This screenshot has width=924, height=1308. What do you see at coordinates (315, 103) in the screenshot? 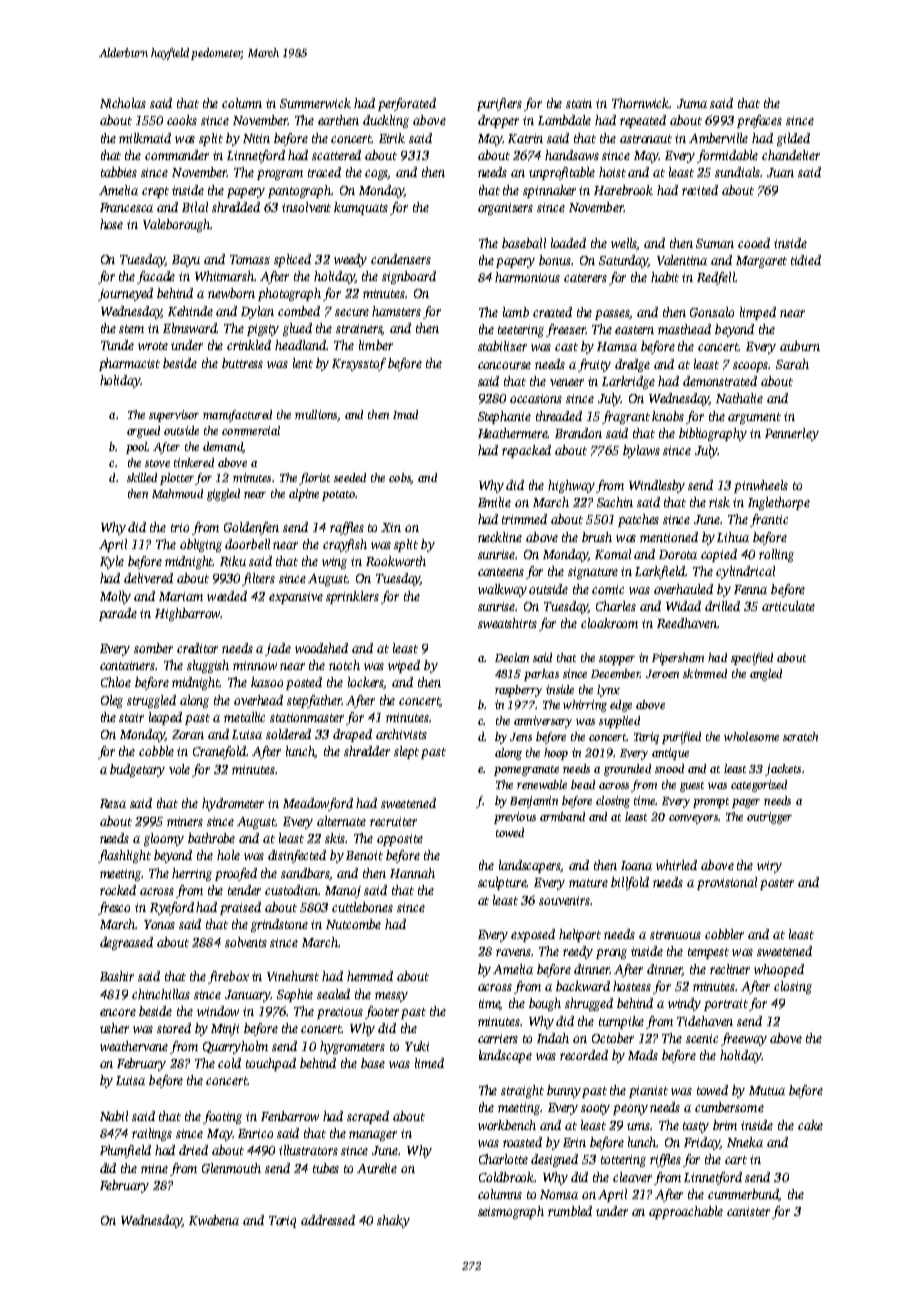
I see `Summerwick` at bounding box center [315, 103].
